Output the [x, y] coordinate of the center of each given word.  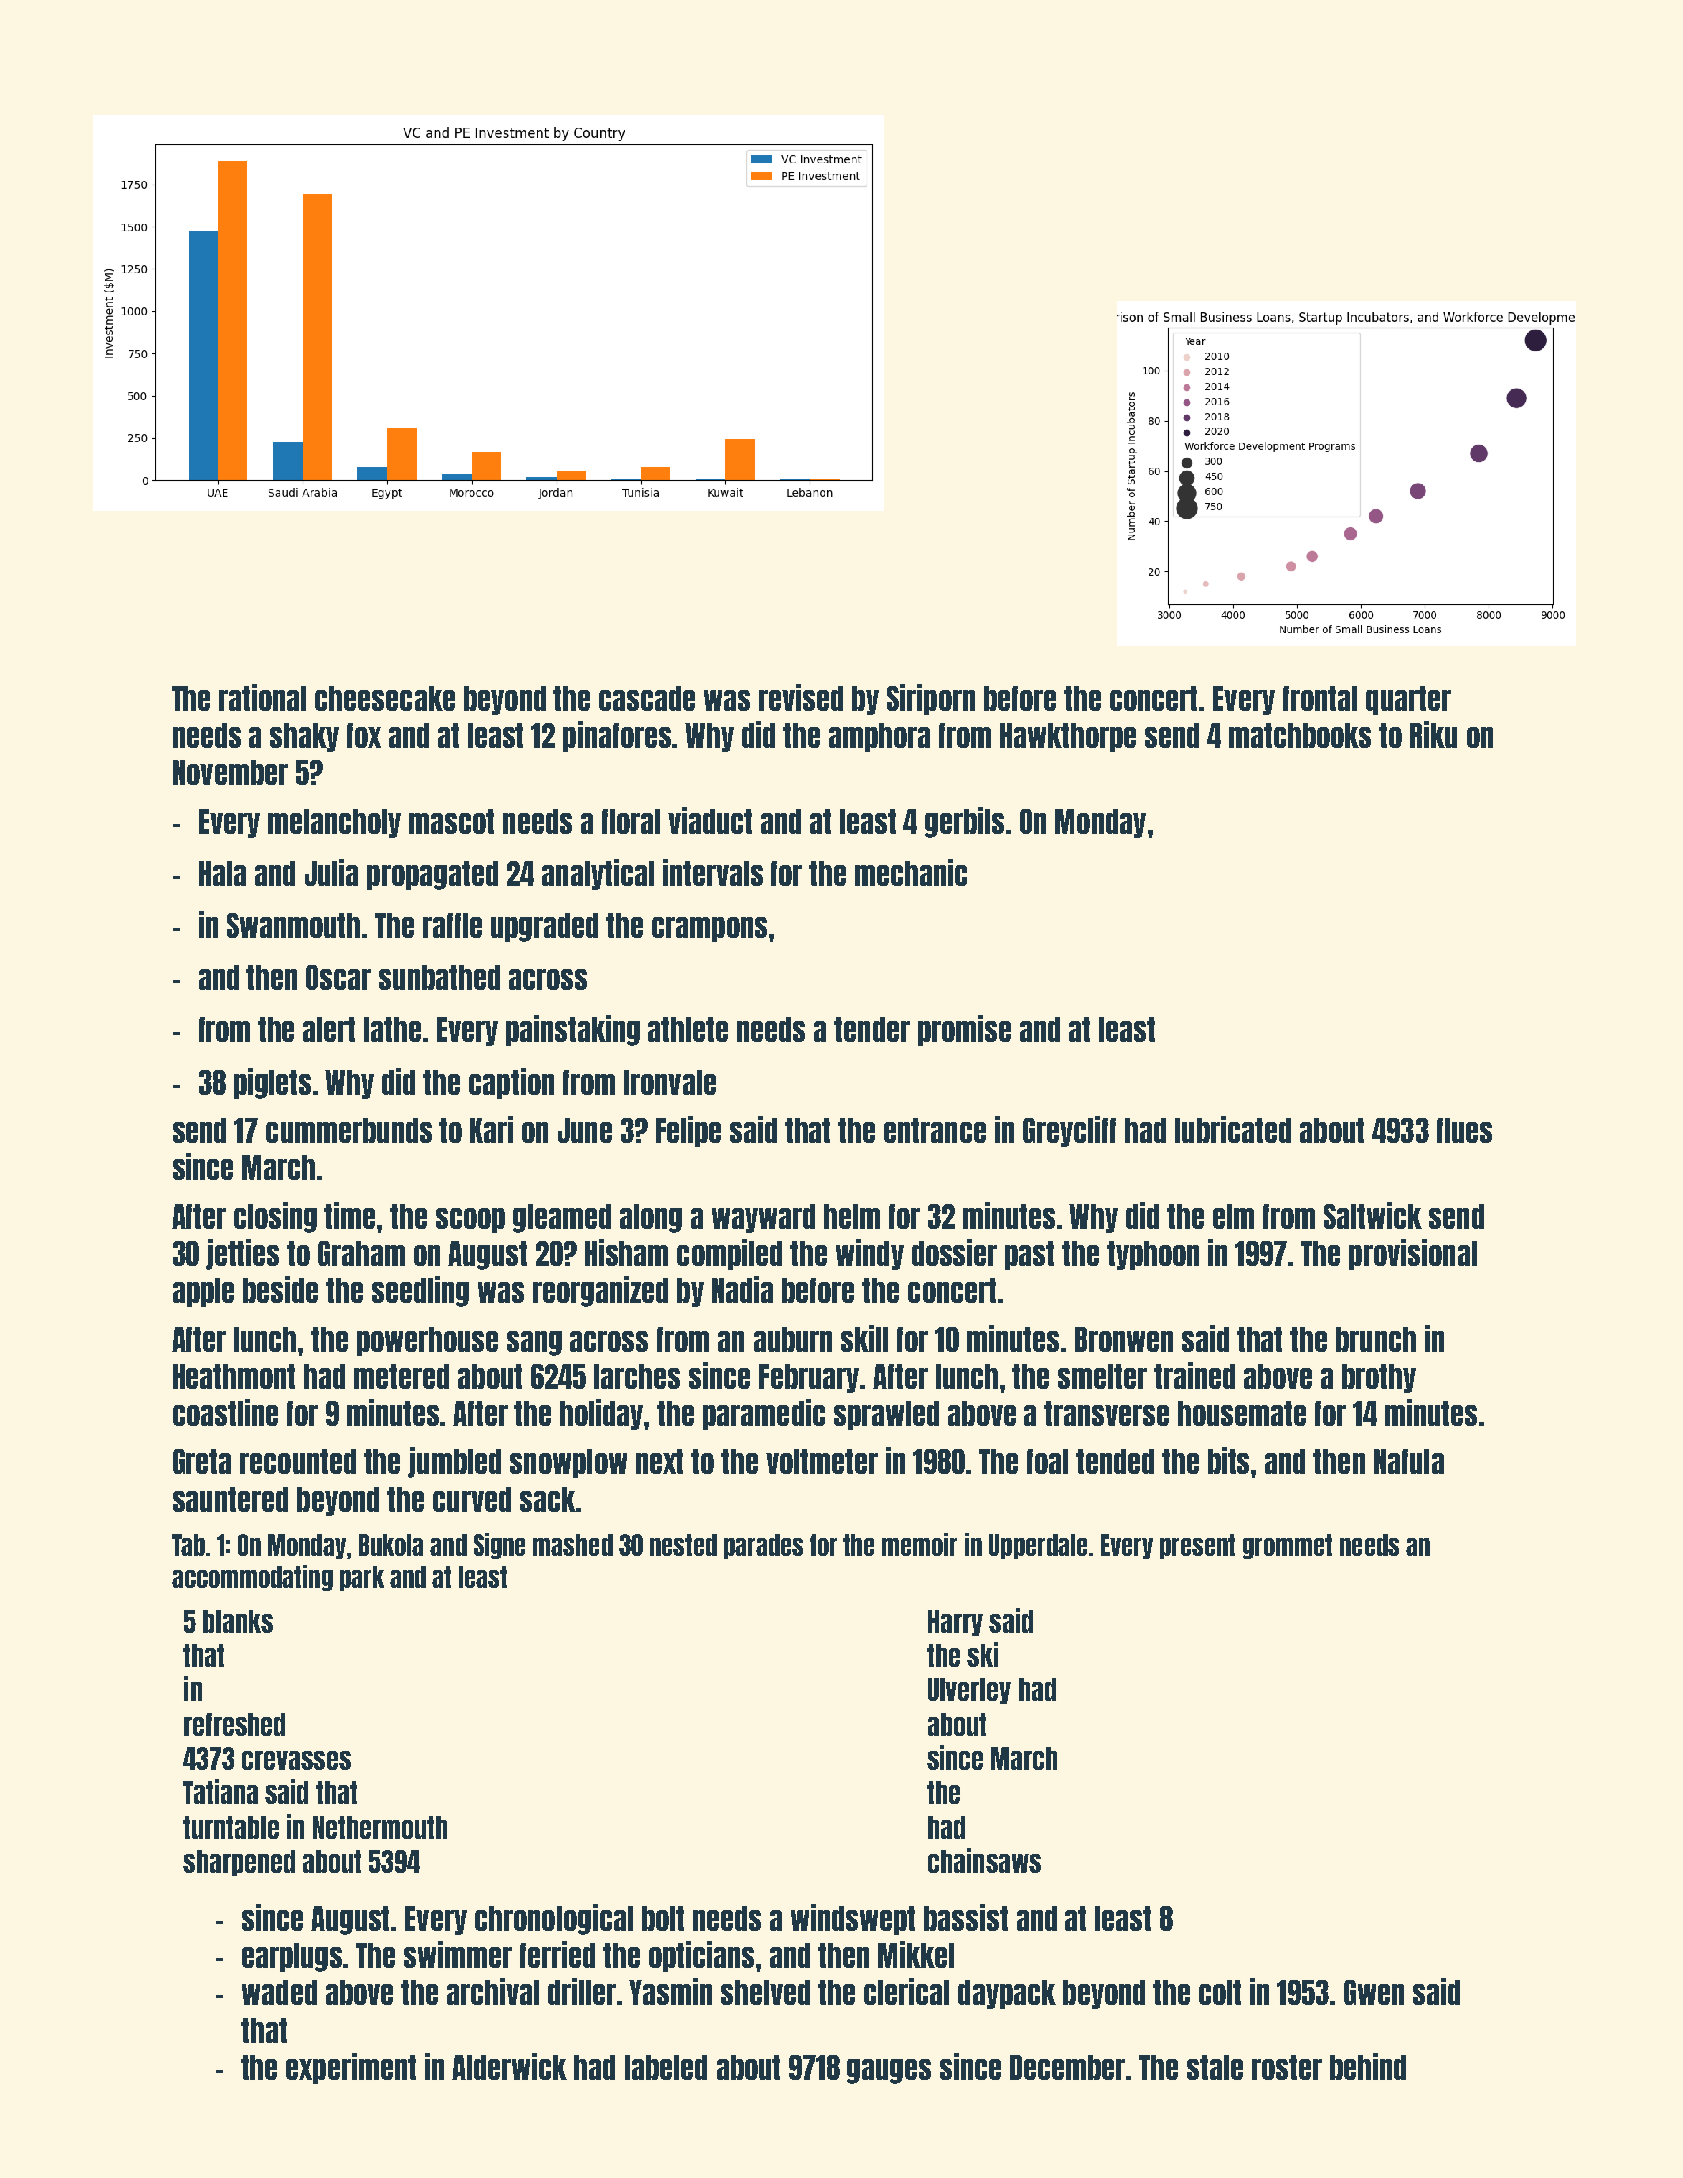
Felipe [688, 1131]
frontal [1320, 698]
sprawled [886, 1415]
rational [262, 697]
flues [1464, 1130]
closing [275, 1217]
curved [472, 1499]
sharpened [239, 1863]
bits [1228, 1460]
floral [631, 821]
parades [763, 1546]
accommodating [252, 1578]
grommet [1287, 1546]
